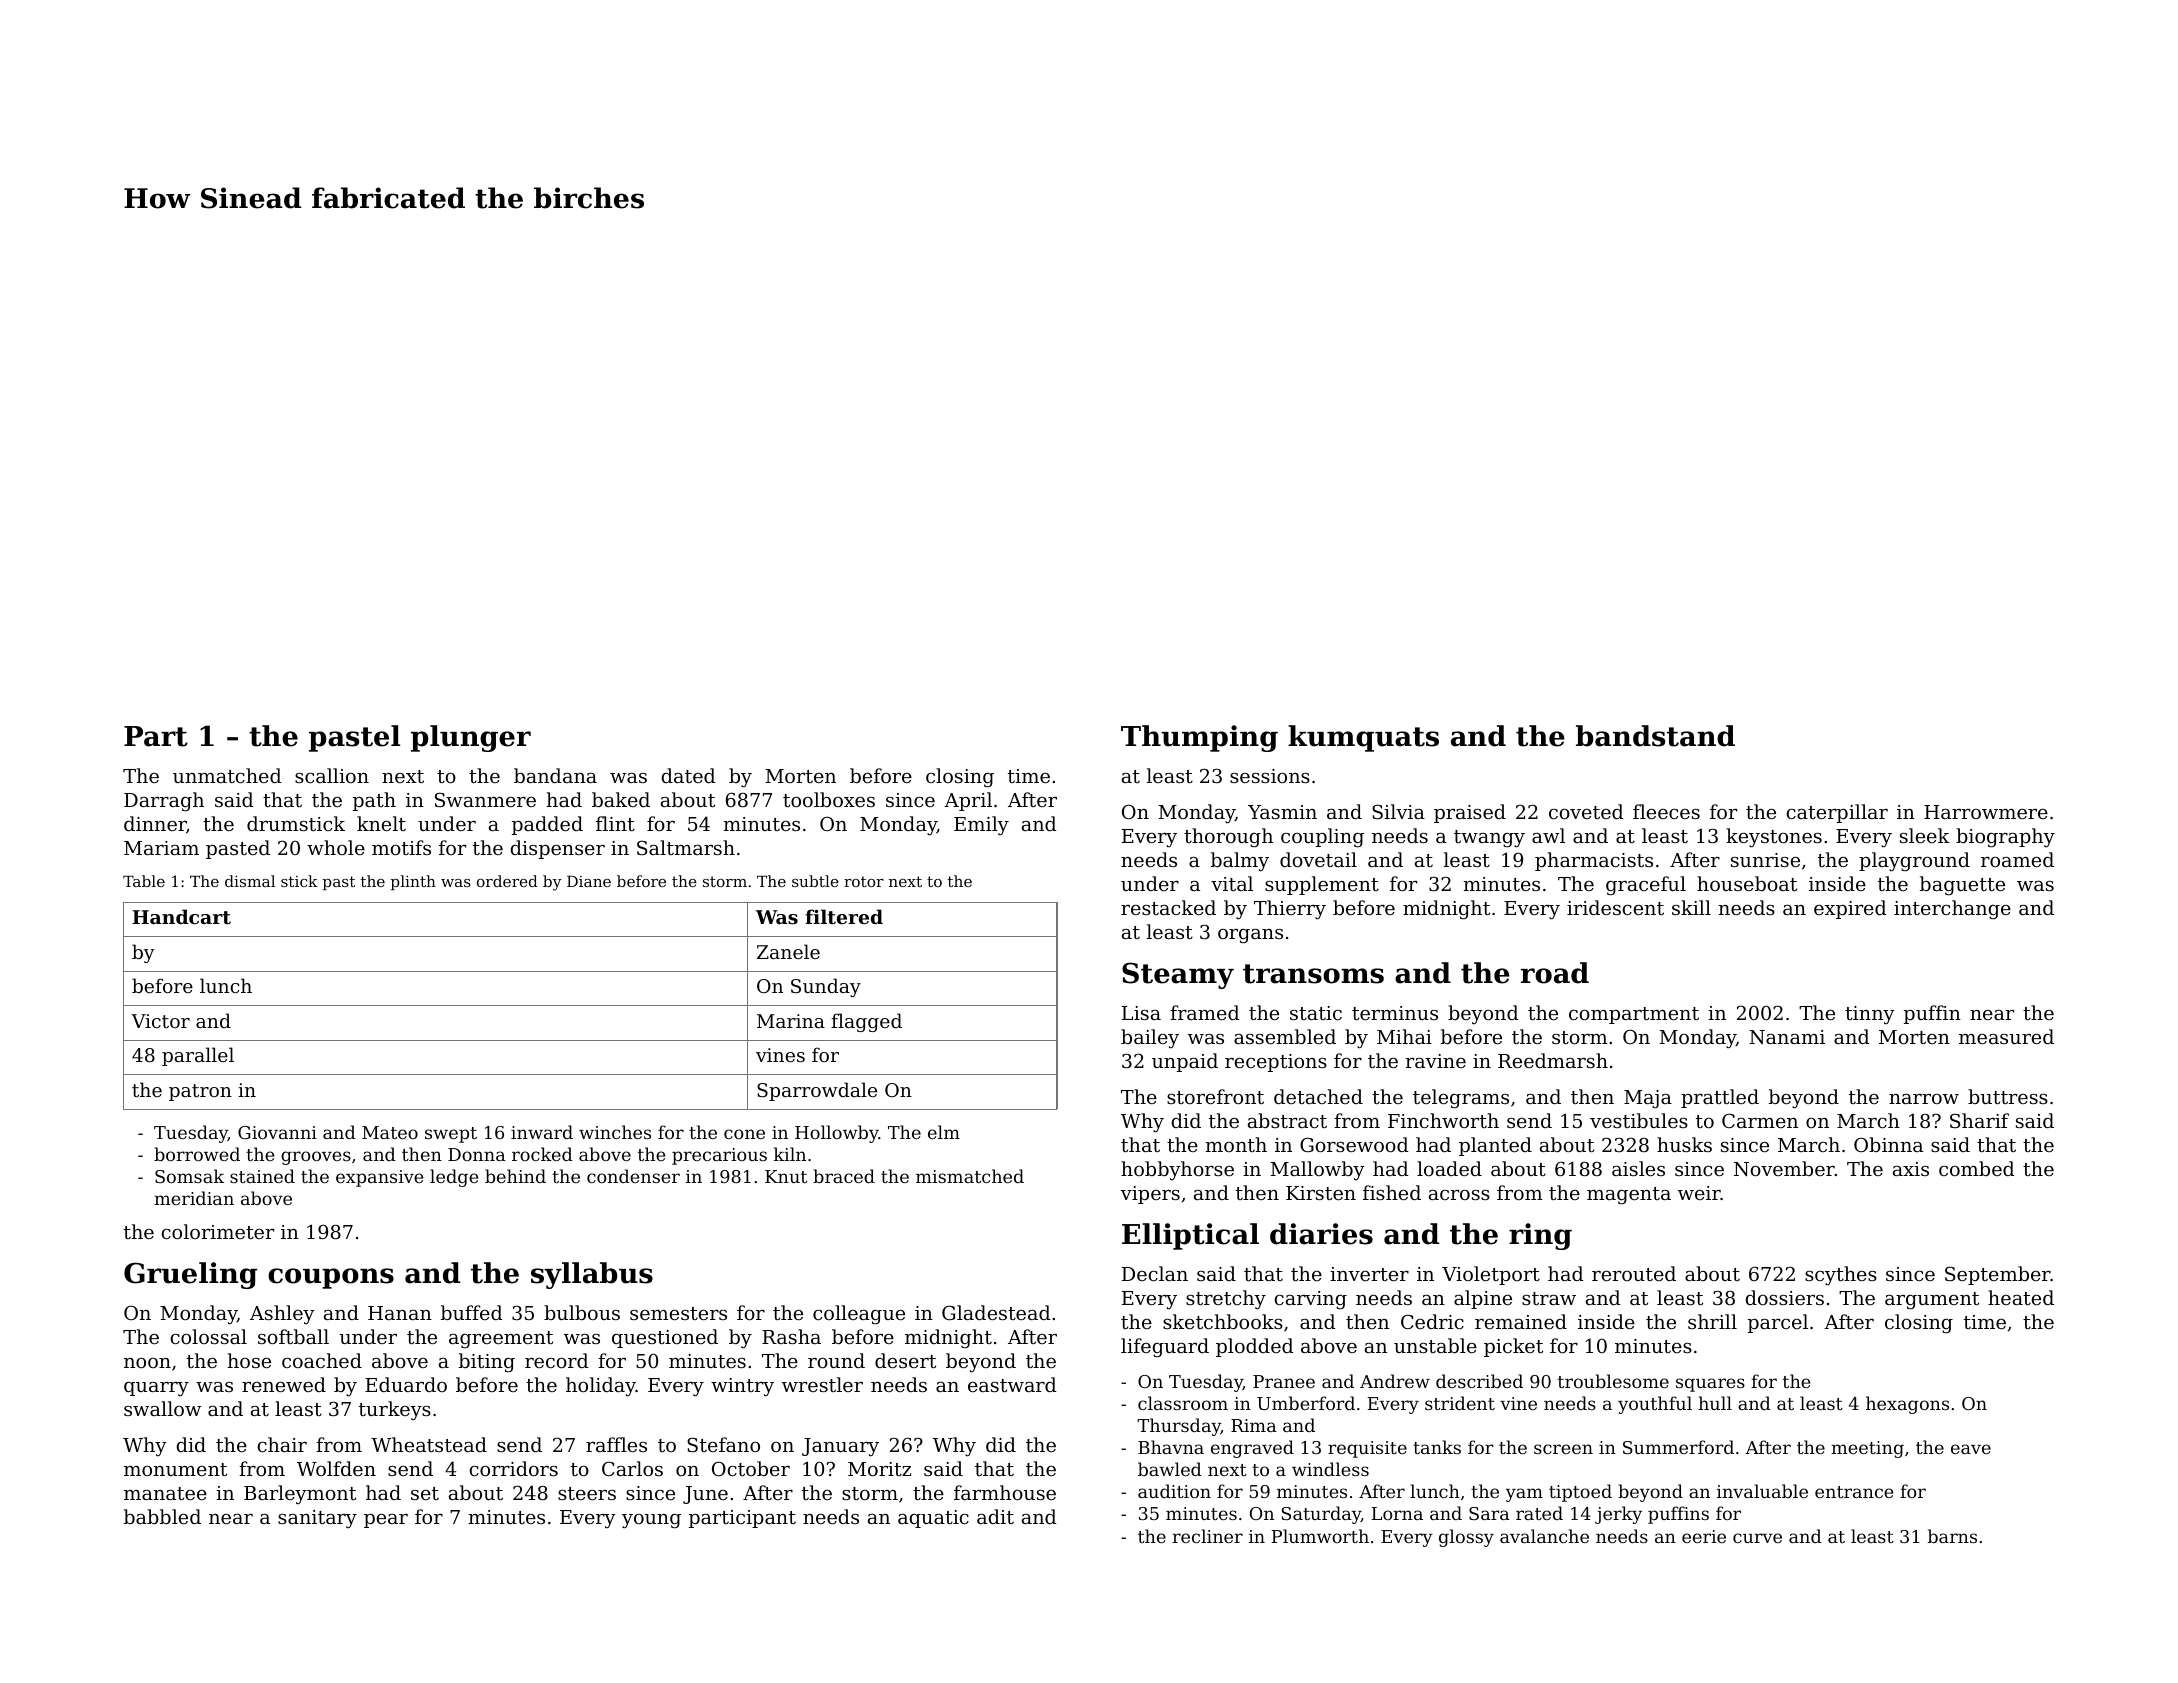 The height and width of the screenshot is (1683, 2178). Describe the element at coordinates (1199, 738) in the screenshot. I see `Thumping` at that location.
